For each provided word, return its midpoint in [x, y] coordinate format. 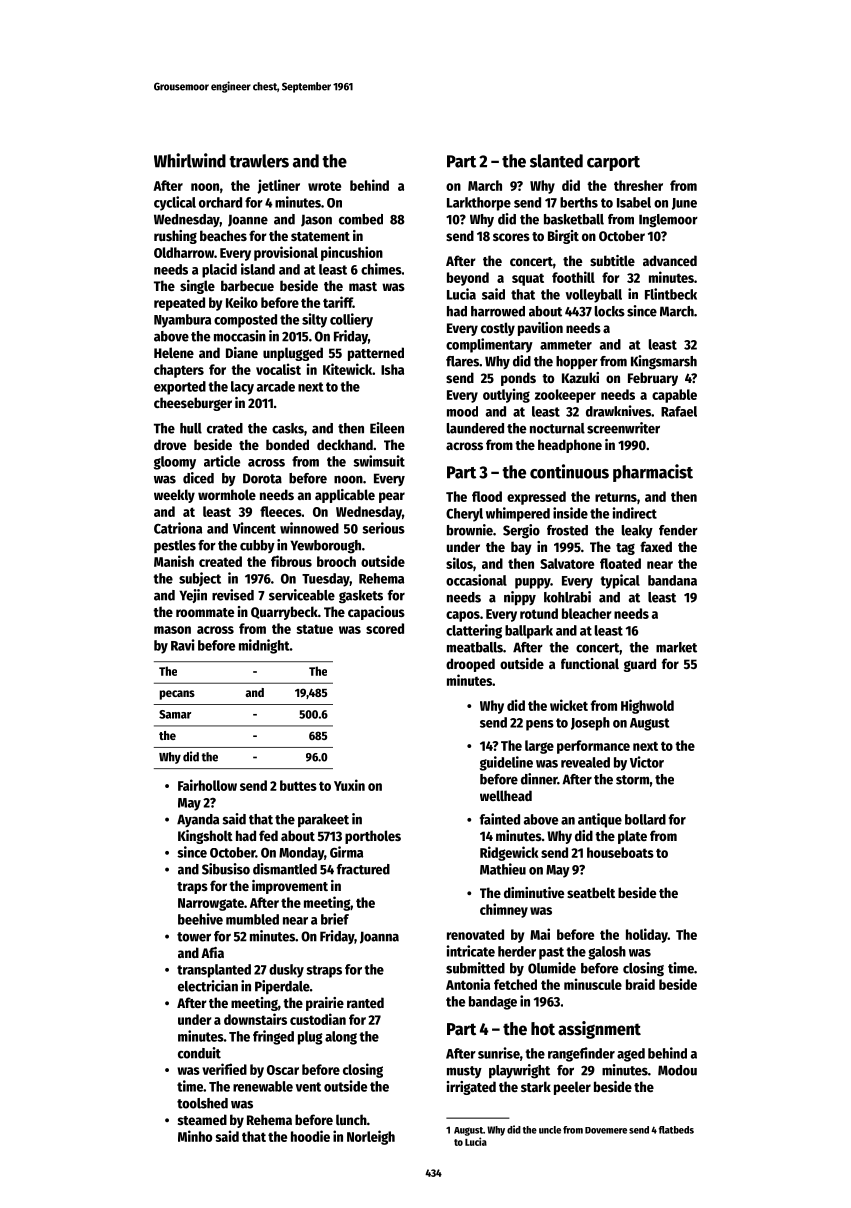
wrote [324, 186]
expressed [536, 498]
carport [613, 163]
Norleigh [371, 1137]
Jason [316, 220]
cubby [257, 546]
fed [268, 835]
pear [392, 497]
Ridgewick [509, 853]
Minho [195, 1136]
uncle [550, 1130]
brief [335, 919]
